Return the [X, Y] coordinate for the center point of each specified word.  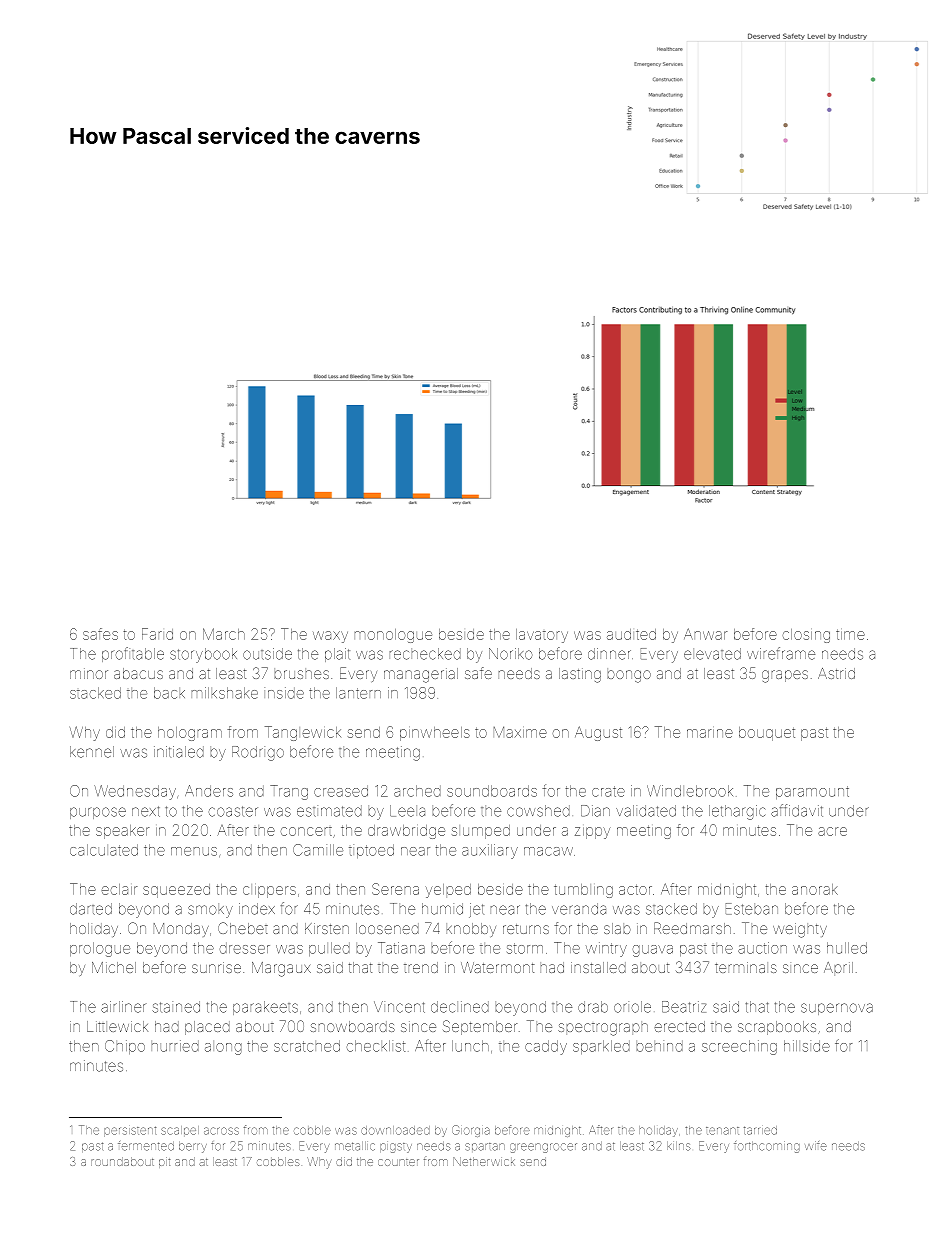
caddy [546, 1047]
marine [710, 733]
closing [806, 636]
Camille [318, 850]
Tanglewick [303, 733]
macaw [548, 851]
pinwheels [435, 734]
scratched [307, 1046]
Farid [157, 634]
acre [832, 831]
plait [337, 655]
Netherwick [484, 1161]
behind [659, 1046]
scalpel [180, 1130]
